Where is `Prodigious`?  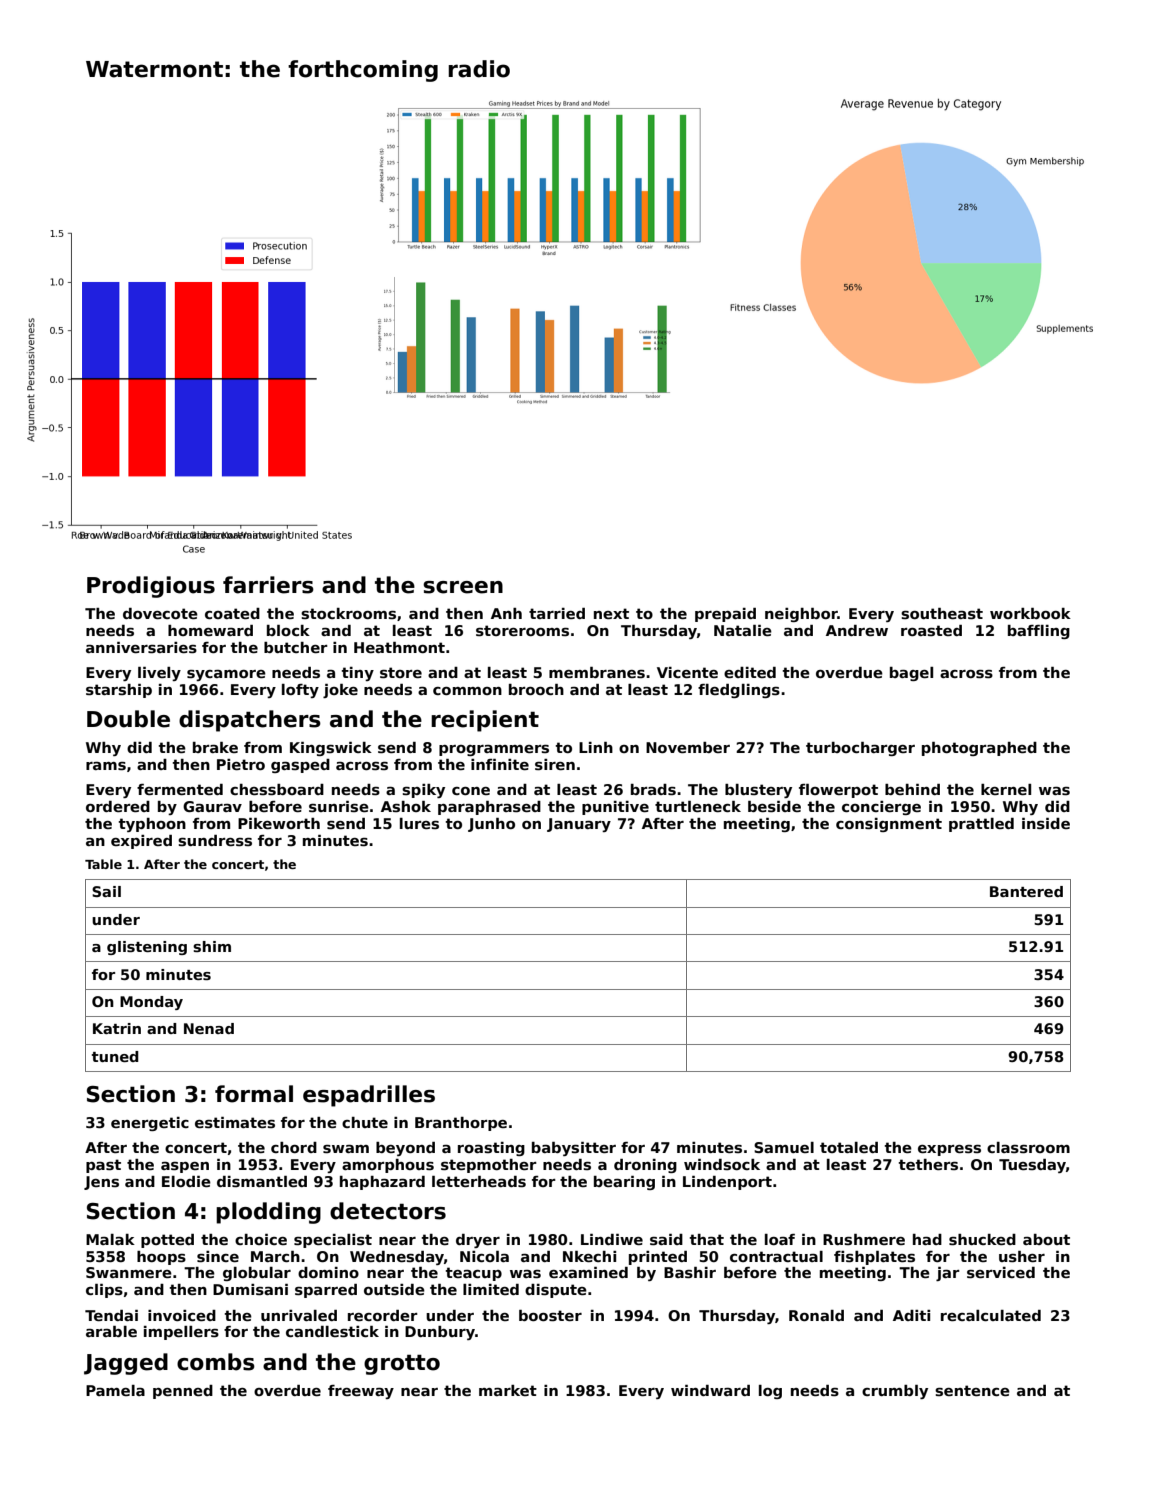 Prodigious is located at coordinates (151, 587).
